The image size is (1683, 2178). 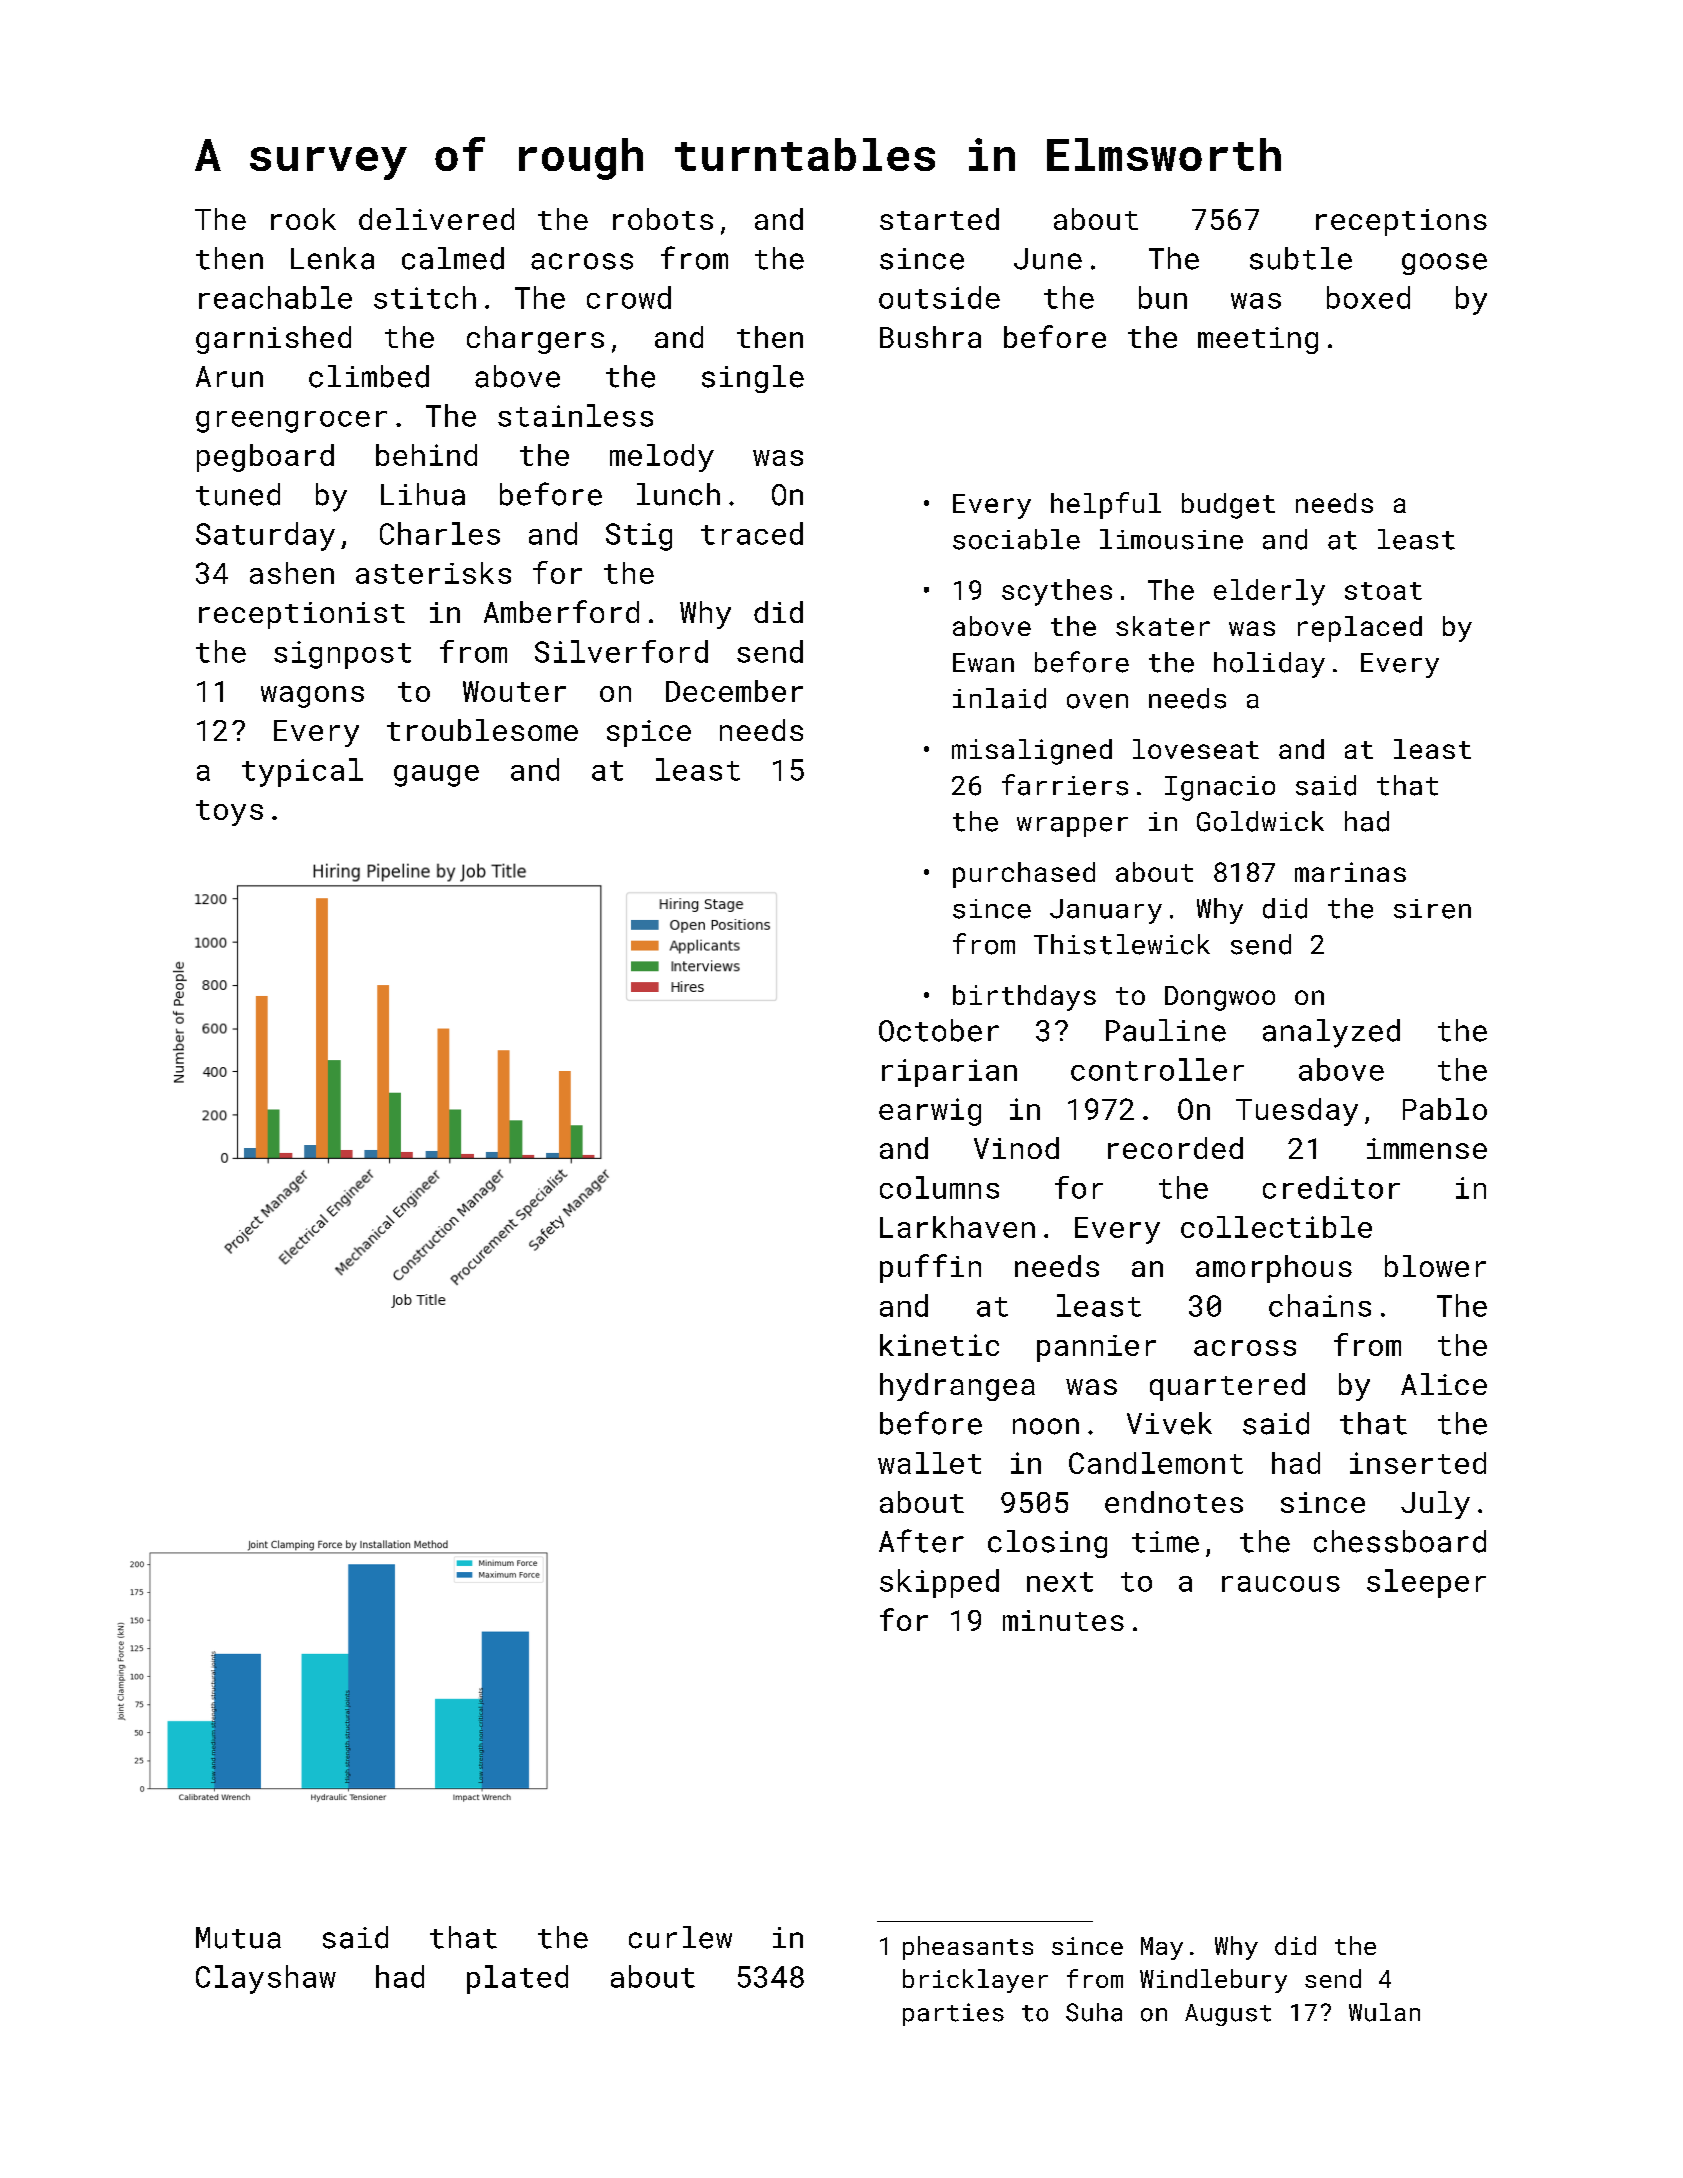 What do you see at coordinates (1174, 1502) in the image?
I see `endnotes` at bounding box center [1174, 1502].
